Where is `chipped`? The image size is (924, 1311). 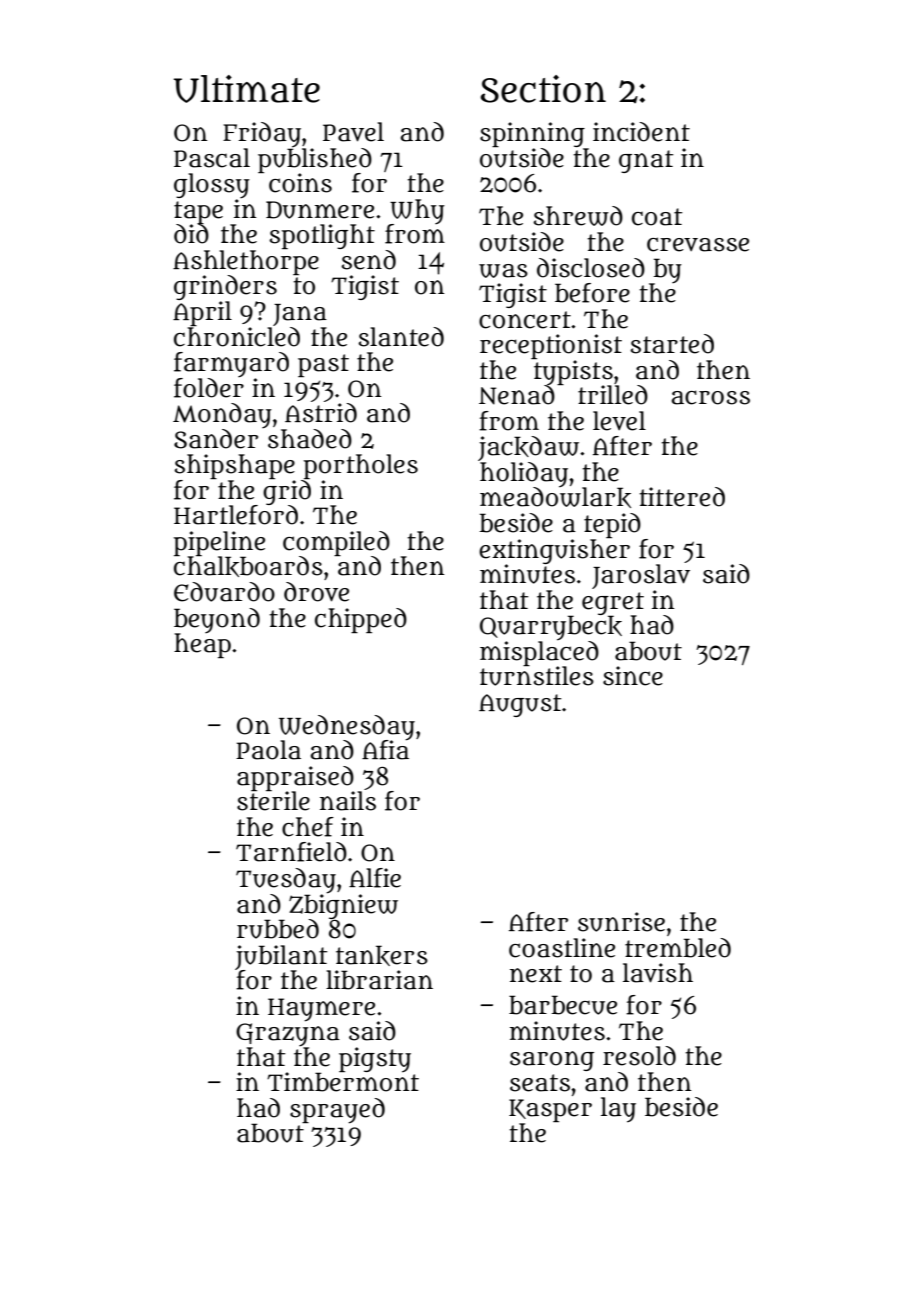 chipped is located at coordinates (361, 620).
